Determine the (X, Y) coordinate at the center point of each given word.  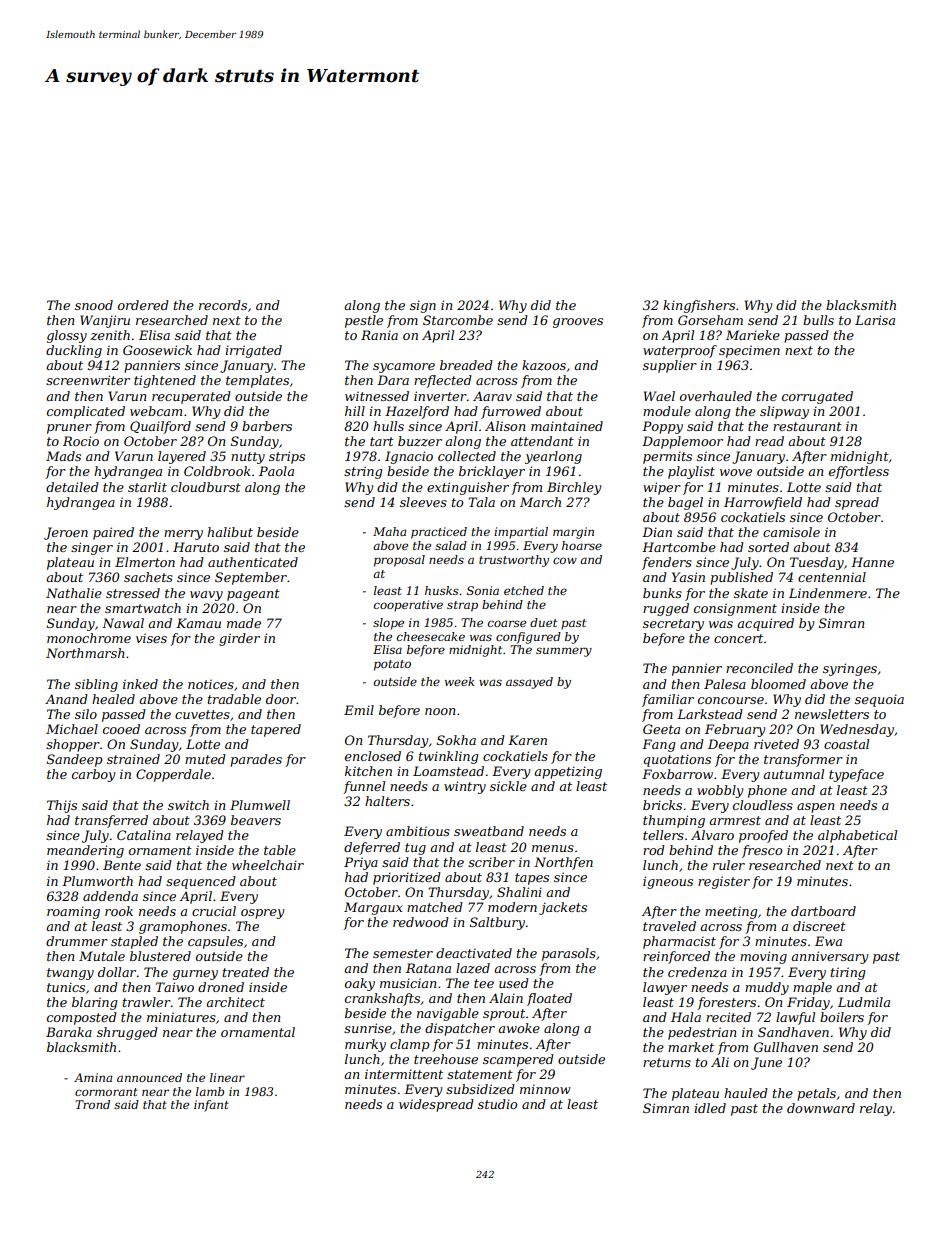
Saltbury (497, 923)
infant (211, 1106)
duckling (74, 351)
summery (564, 652)
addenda (110, 896)
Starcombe (458, 320)
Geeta (661, 729)
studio (497, 1104)
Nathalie (74, 593)
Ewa (828, 941)
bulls (818, 320)
